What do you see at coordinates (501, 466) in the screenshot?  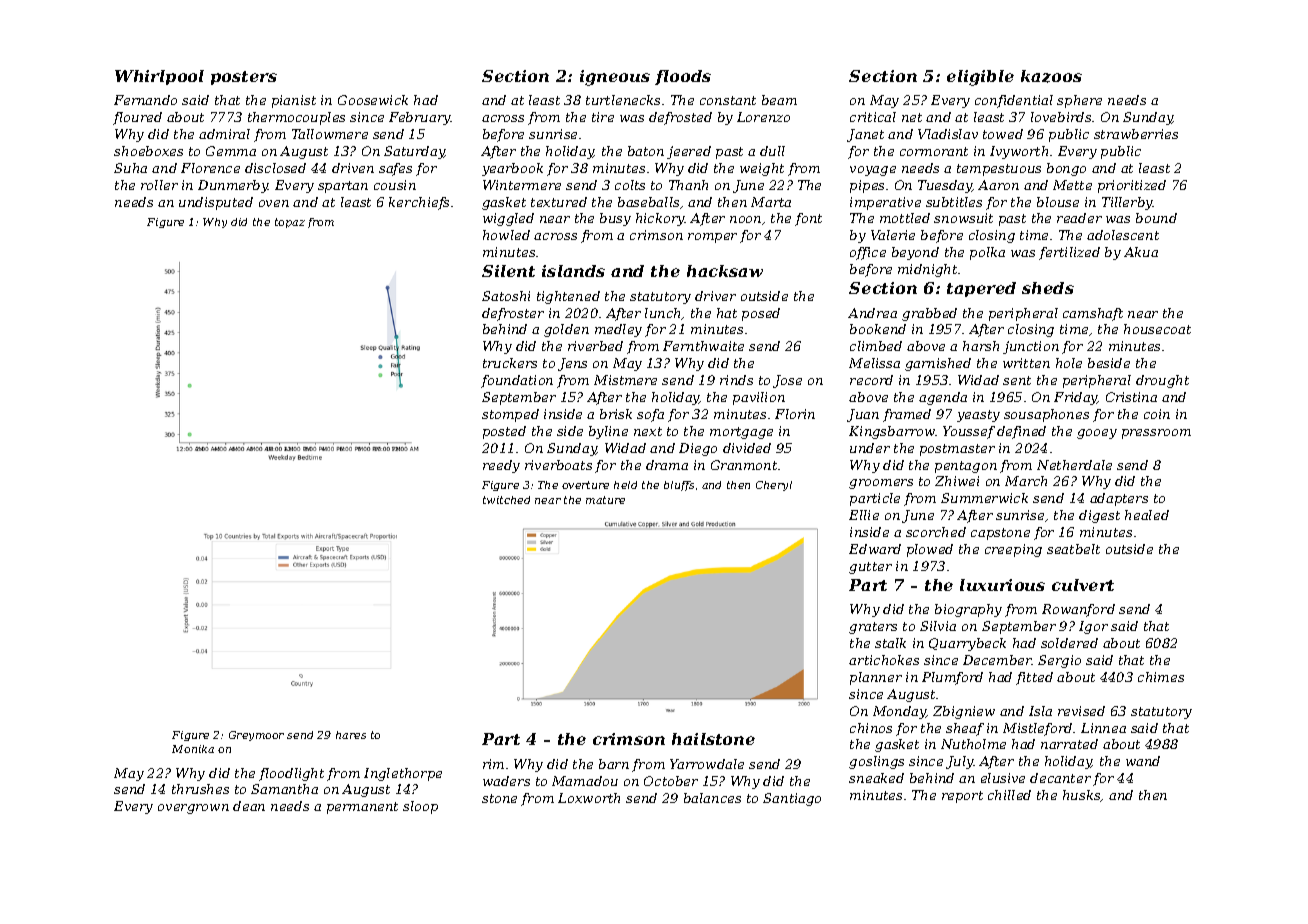 I see `reedy` at bounding box center [501, 466].
